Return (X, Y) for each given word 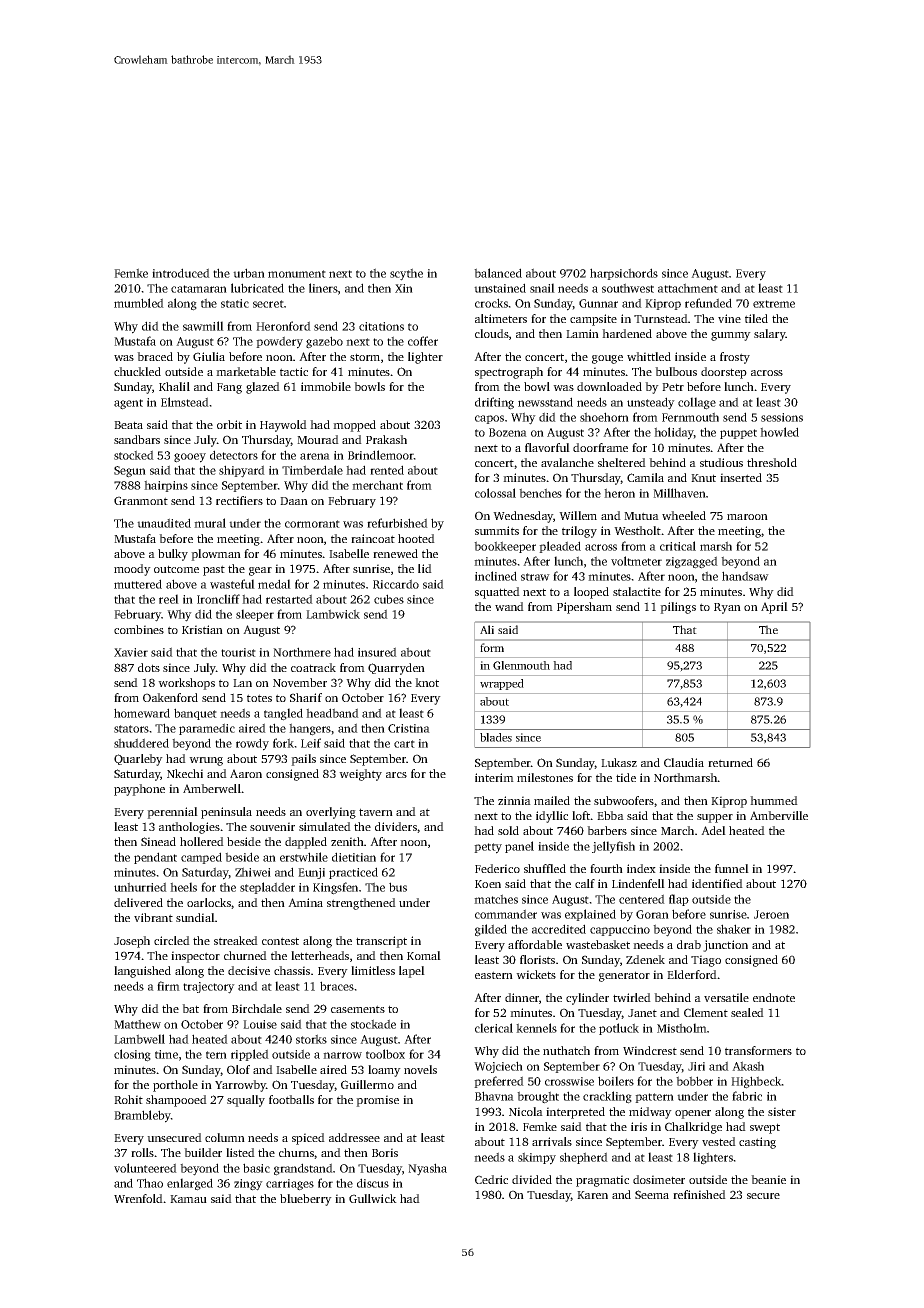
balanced (498, 273)
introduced (181, 273)
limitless (373, 970)
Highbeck (756, 1082)
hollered (202, 841)
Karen (592, 1195)
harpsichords (624, 274)
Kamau (188, 1199)
